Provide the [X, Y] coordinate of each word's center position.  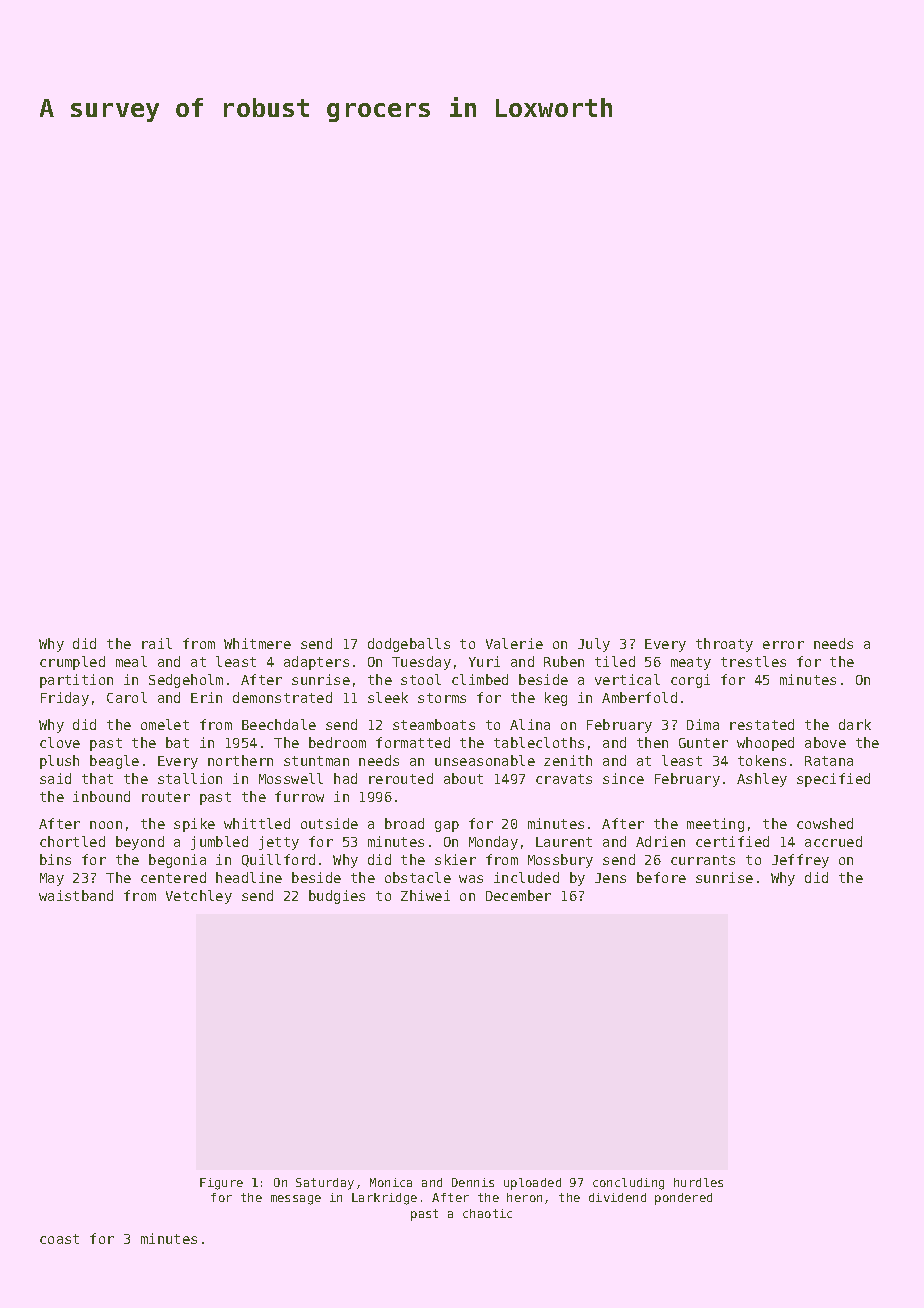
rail [157, 643]
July [594, 645]
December [518, 895]
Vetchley [199, 897]
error [783, 645]
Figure [221, 1184]
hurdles [698, 1182]
